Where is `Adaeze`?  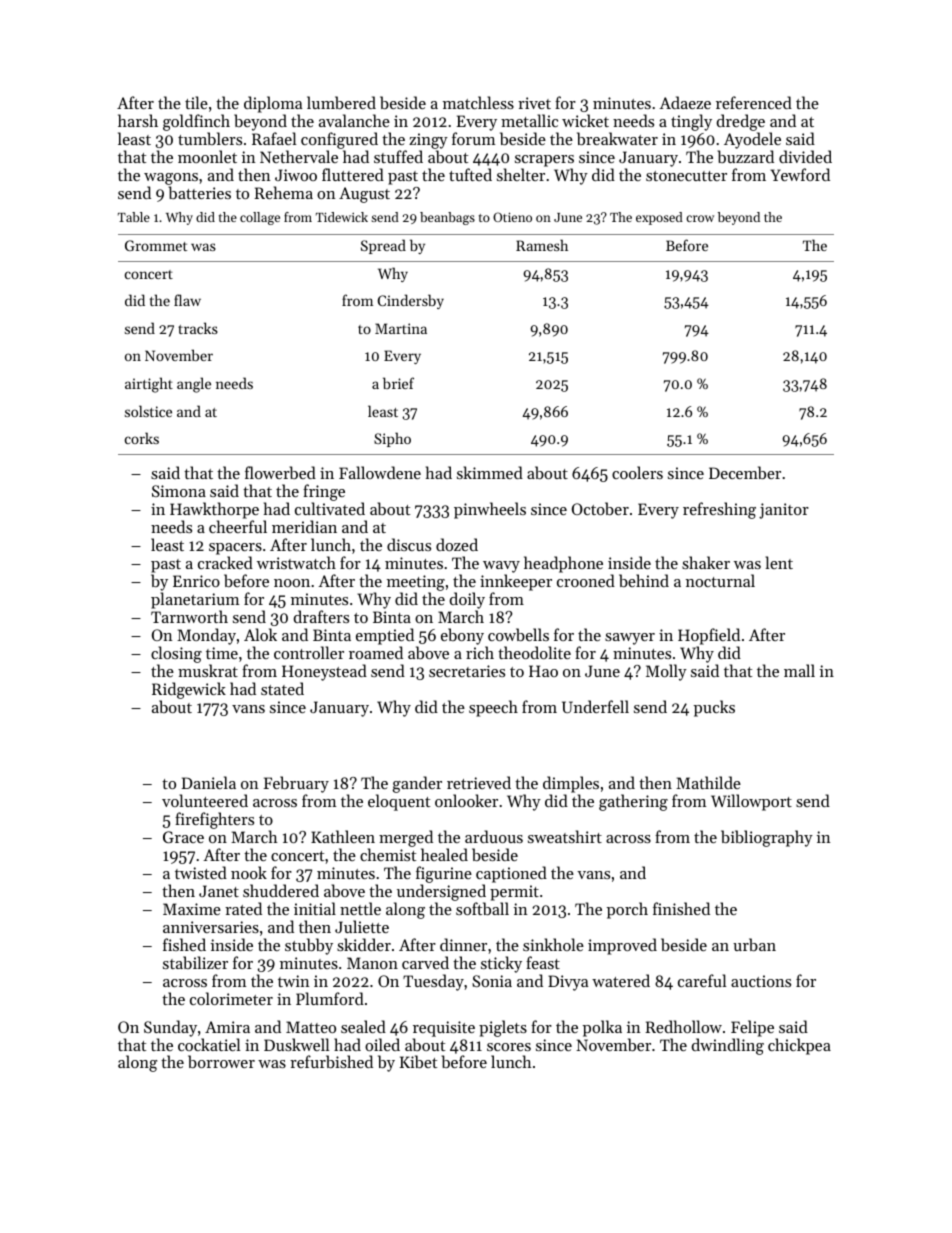 Adaeze is located at coordinates (685, 102).
